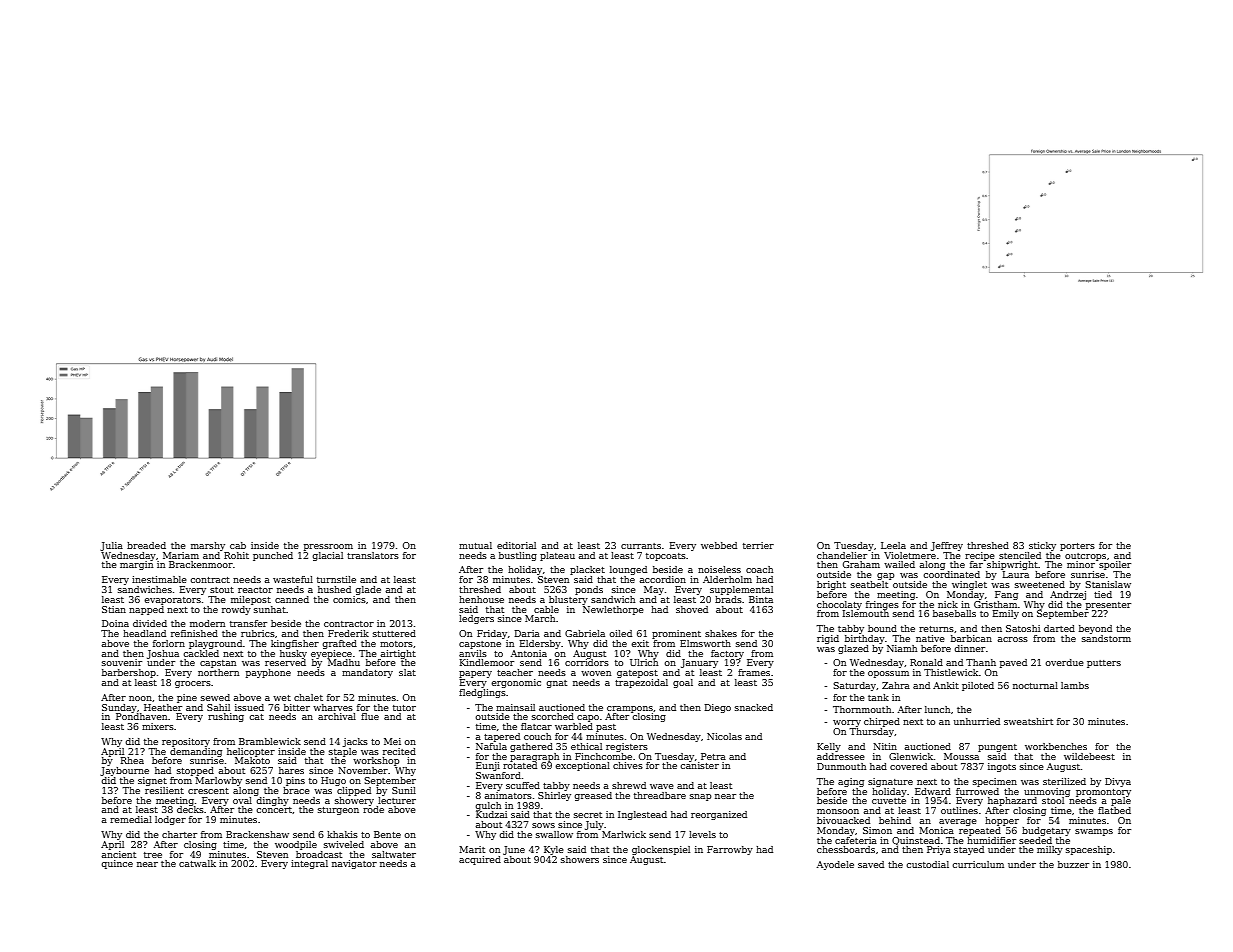 The image size is (1233, 952). I want to click on sunhat, so click(270, 609).
